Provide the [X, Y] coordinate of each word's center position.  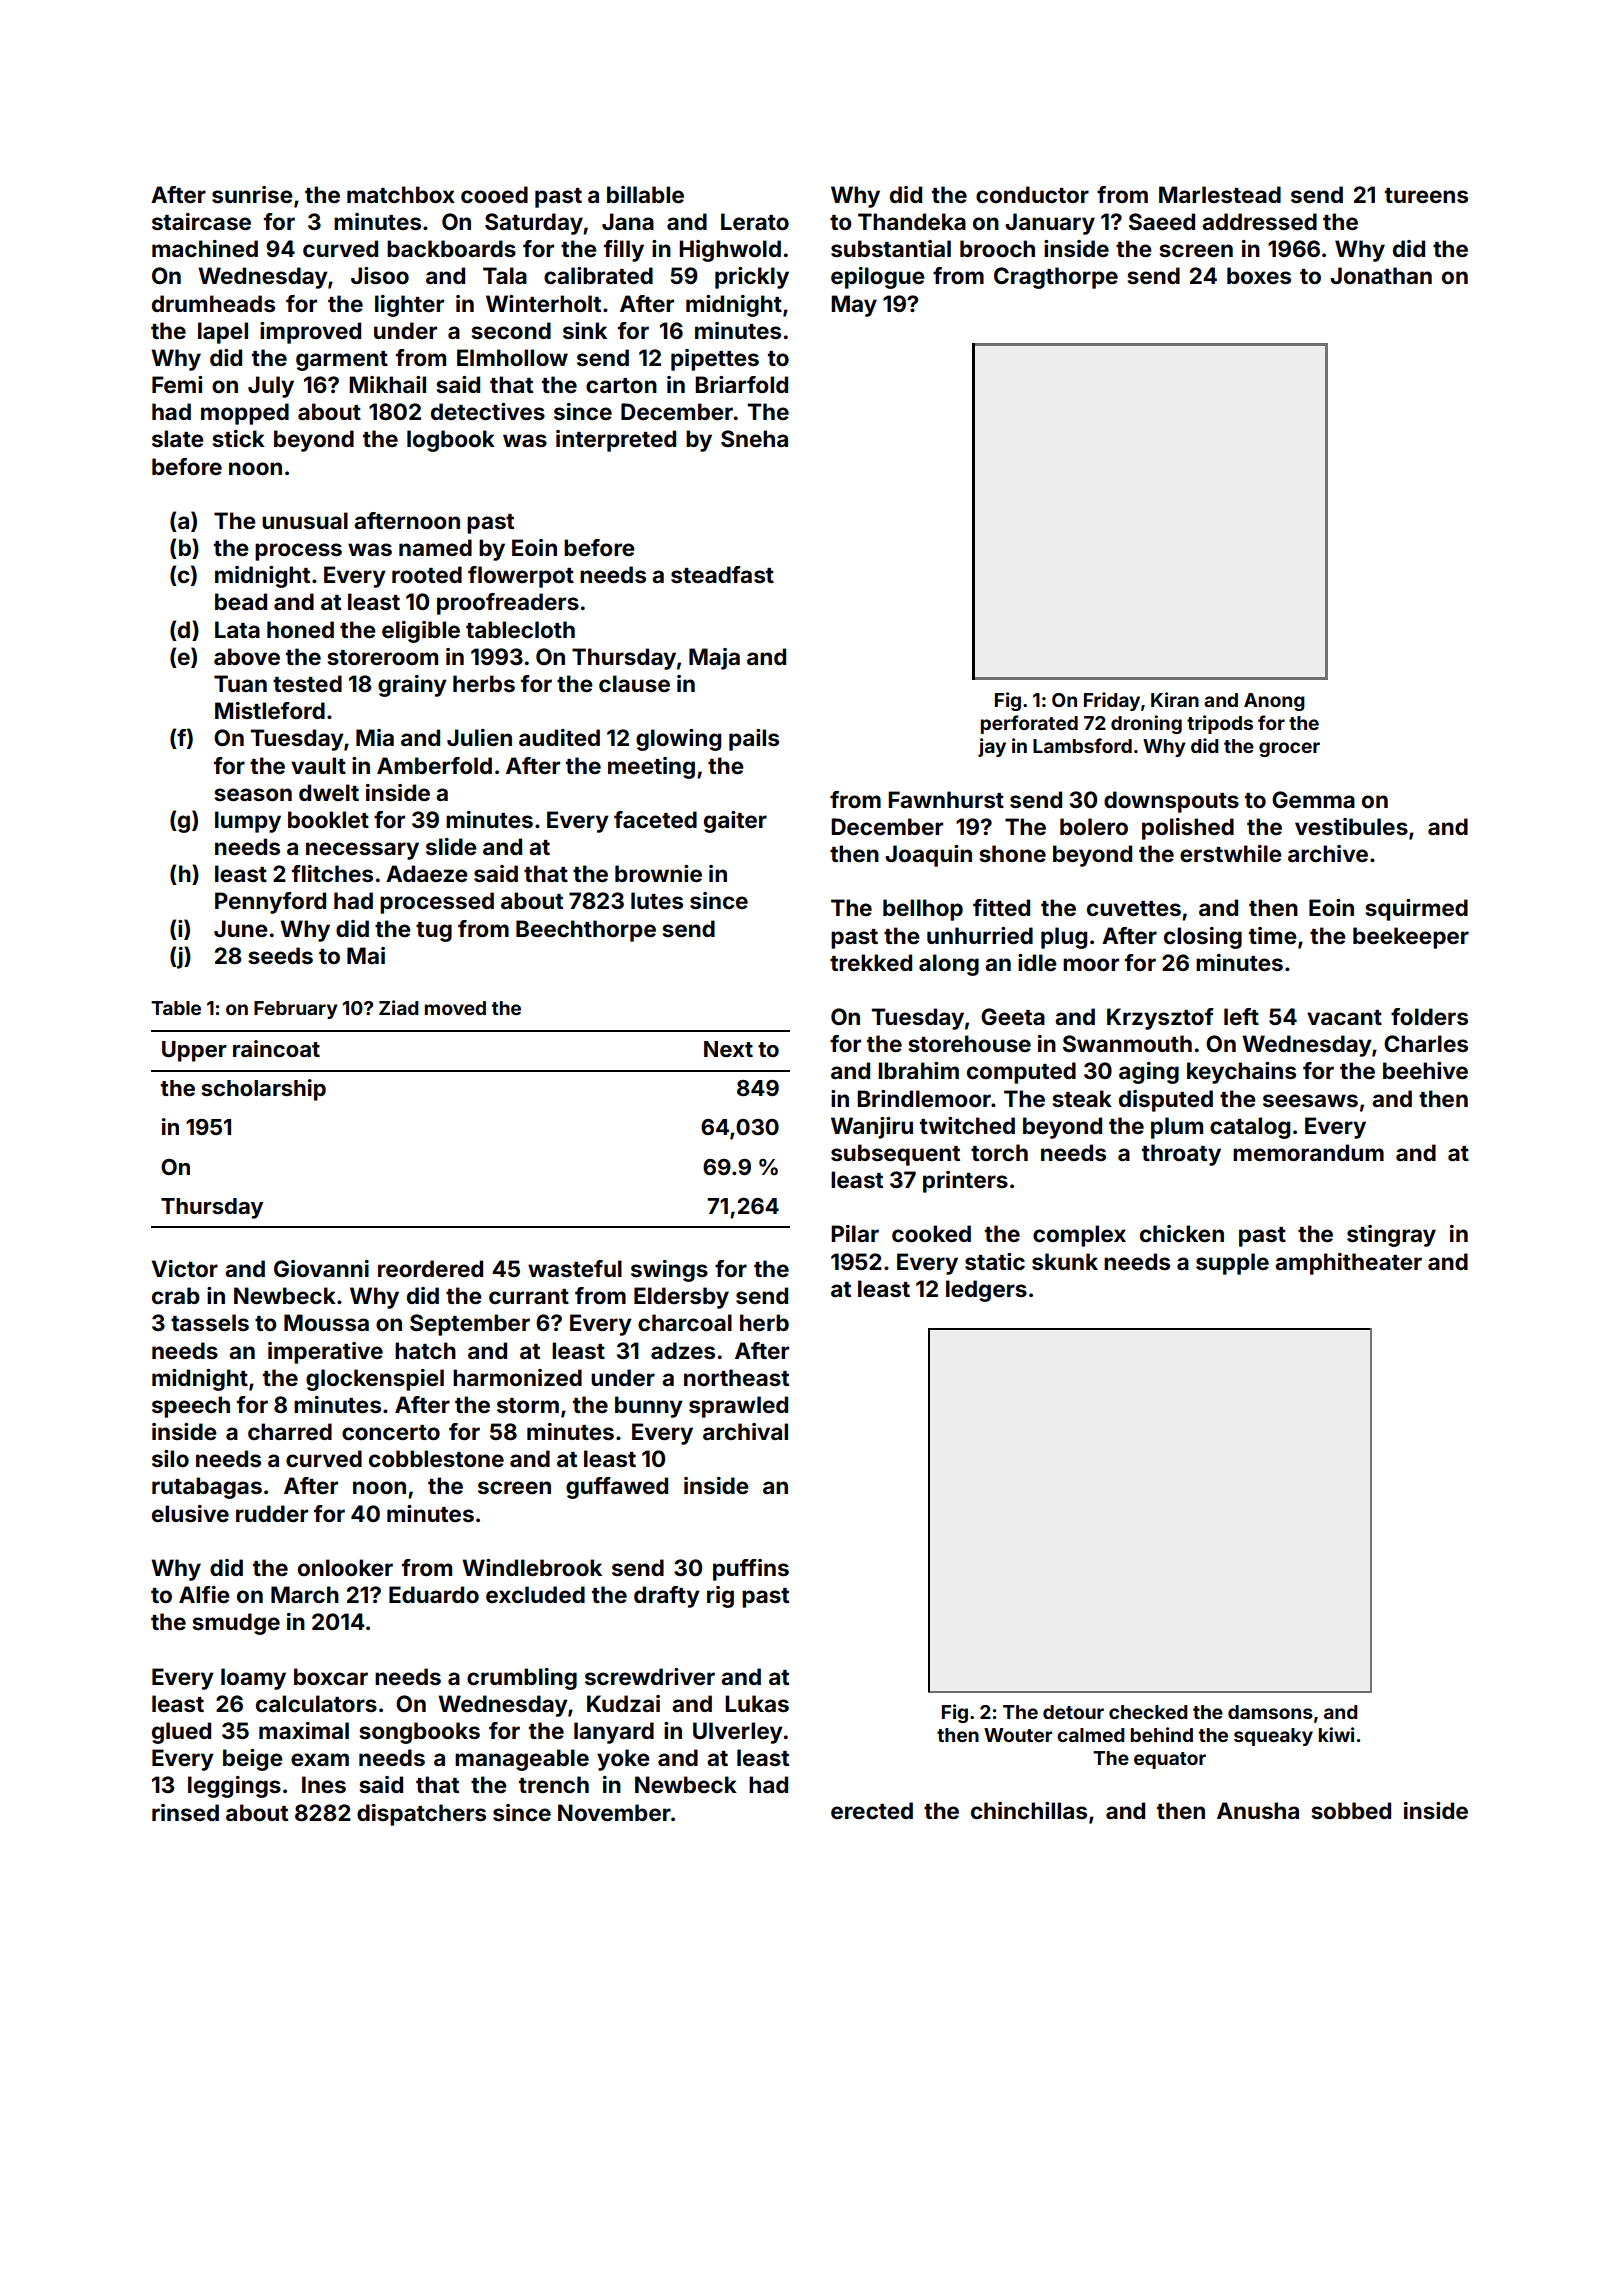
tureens [1426, 195]
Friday [1112, 701]
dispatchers [421, 1815]
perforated [1029, 724]
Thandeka [912, 221]
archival [745, 1431]
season [253, 794]
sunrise [252, 194]
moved [455, 1008]
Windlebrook [532, 1567]
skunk [1065, 1261]
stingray [1391, 1236]
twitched [967, 1125]
